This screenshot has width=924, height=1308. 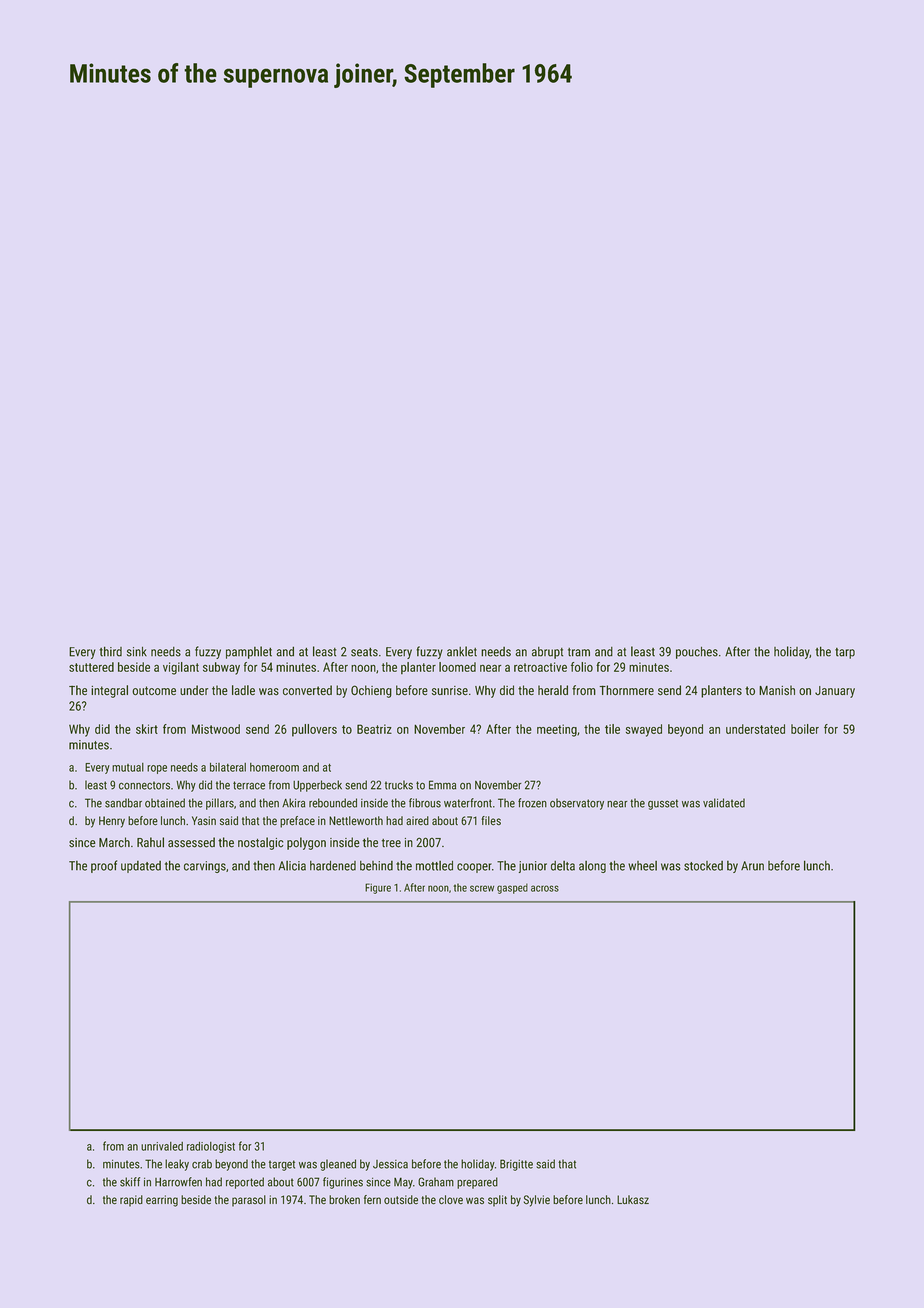 I want to click on Brigitte, so click(x=516, y=1165).
